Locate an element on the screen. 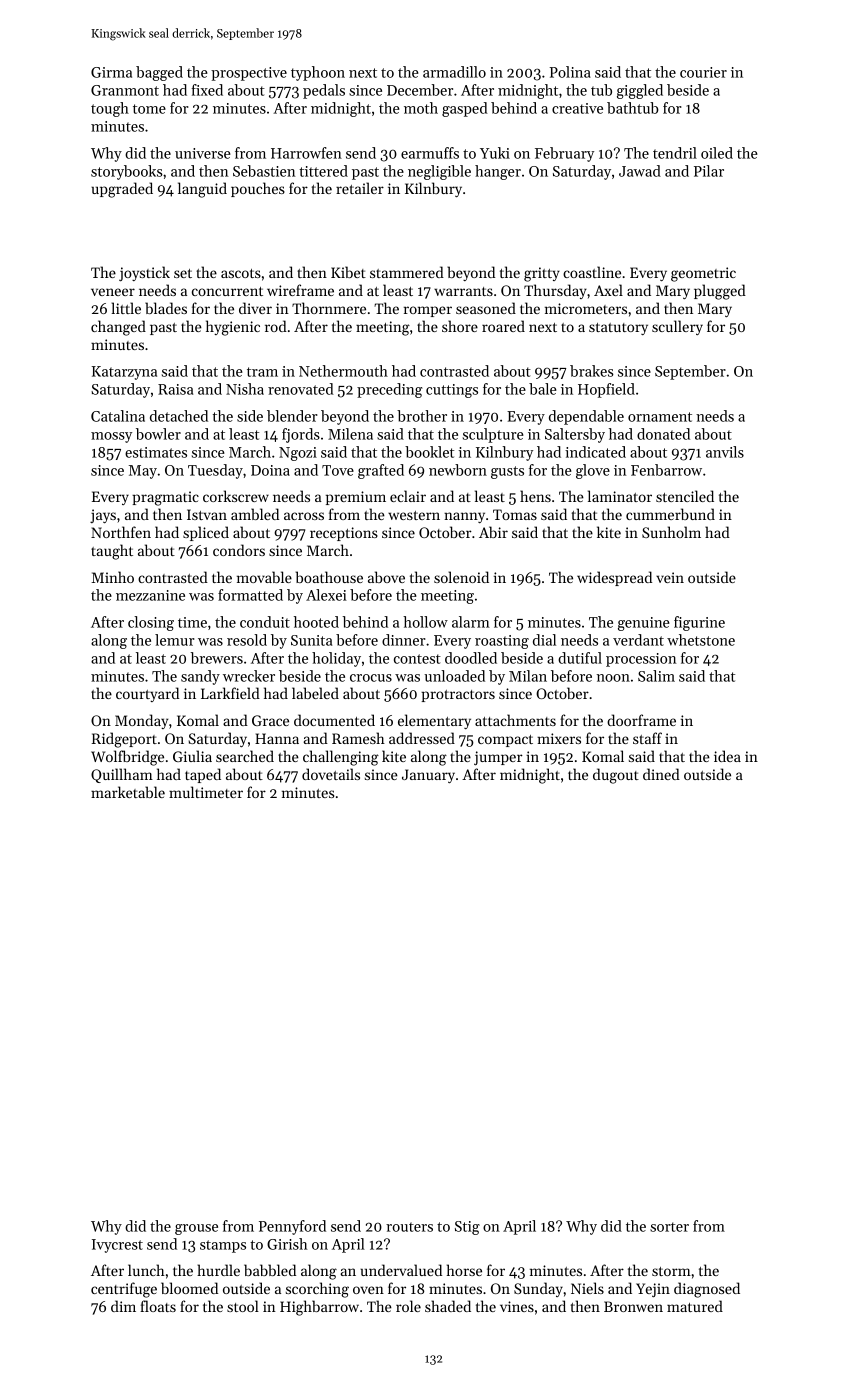 The image size is (849, 1400). stool is located at coordinates (243, 1306).
